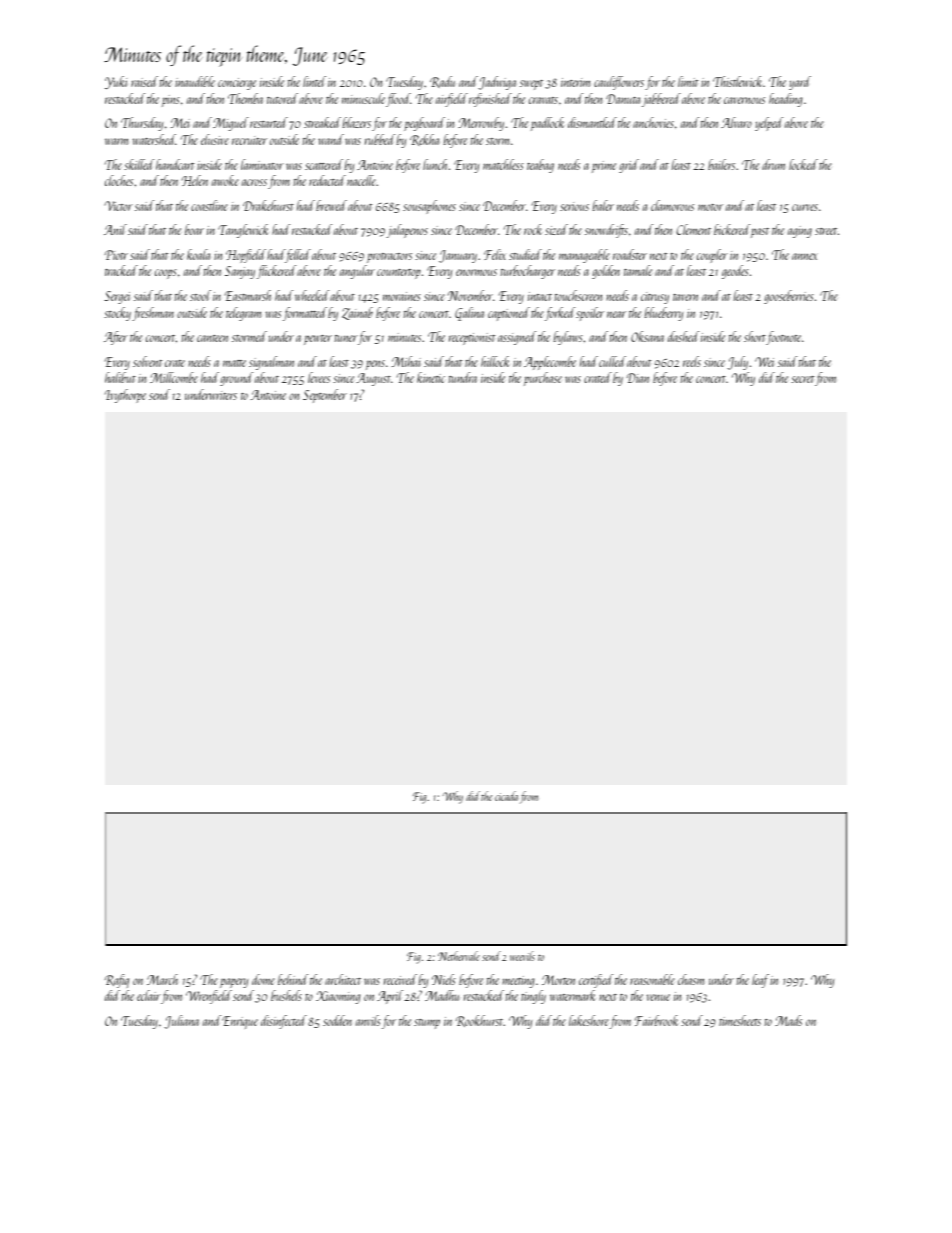  I want to click on timesheets, so click(740, 1020).
